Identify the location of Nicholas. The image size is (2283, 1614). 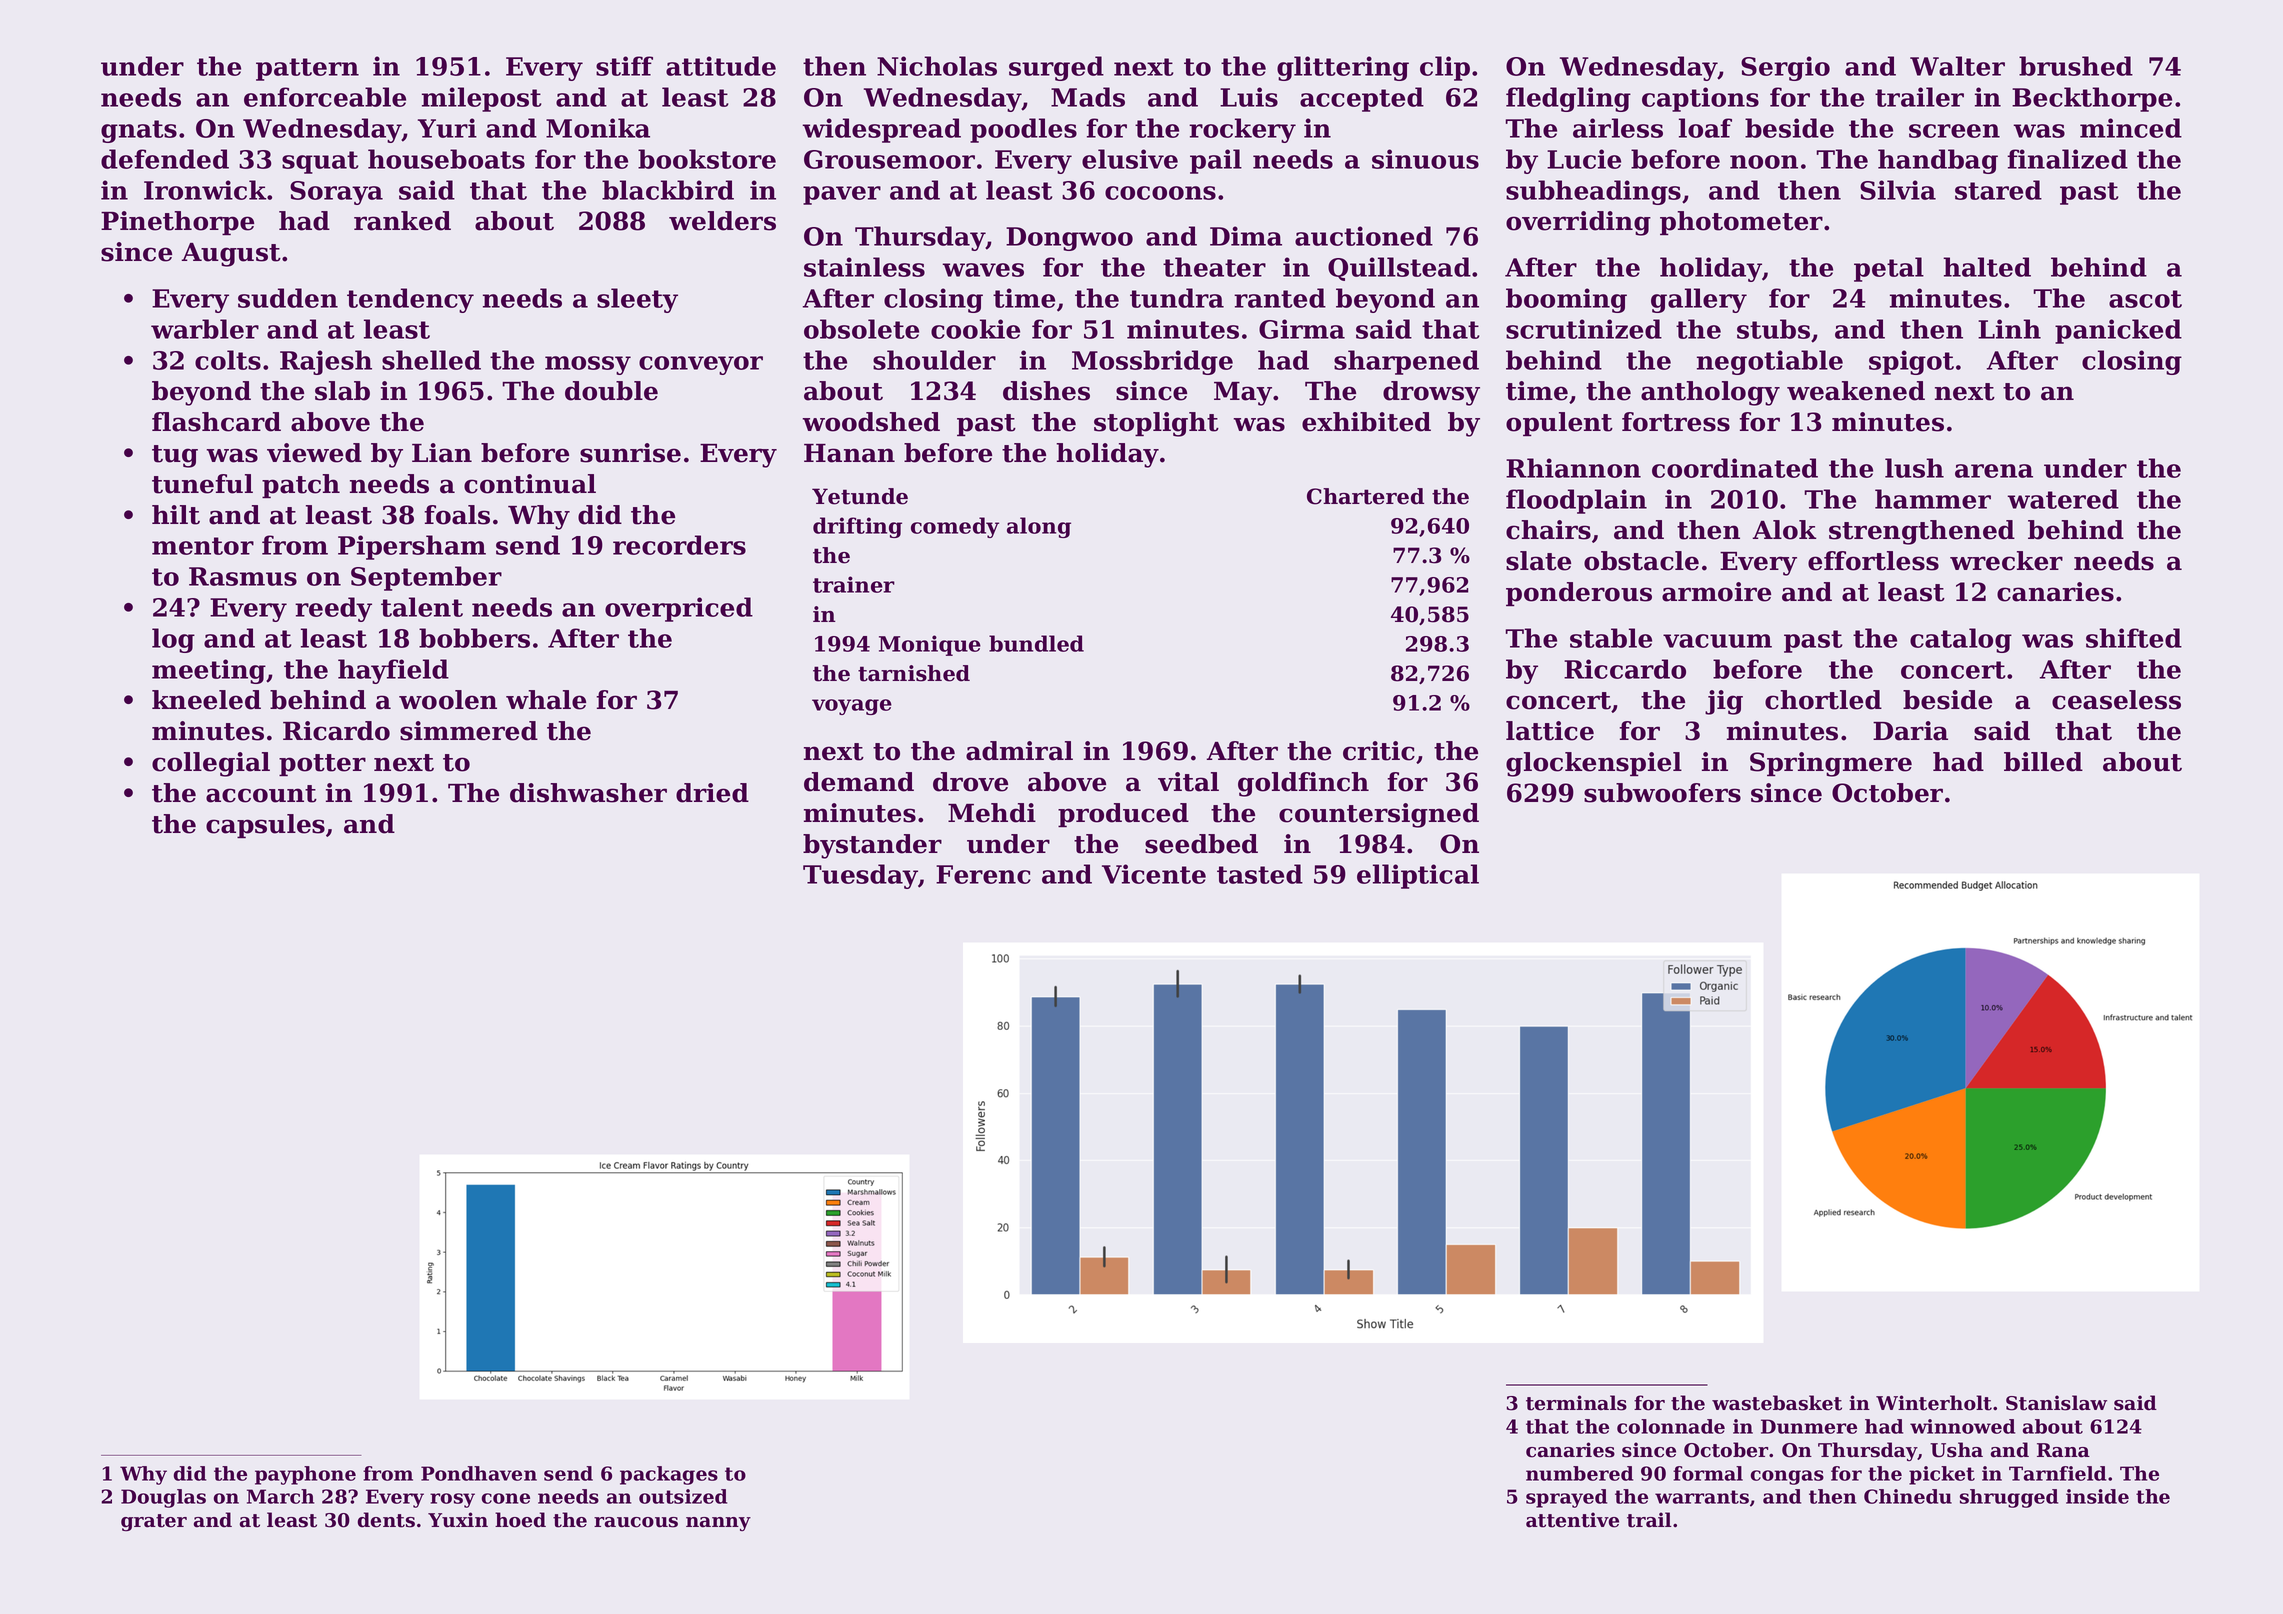
(937, 66).
